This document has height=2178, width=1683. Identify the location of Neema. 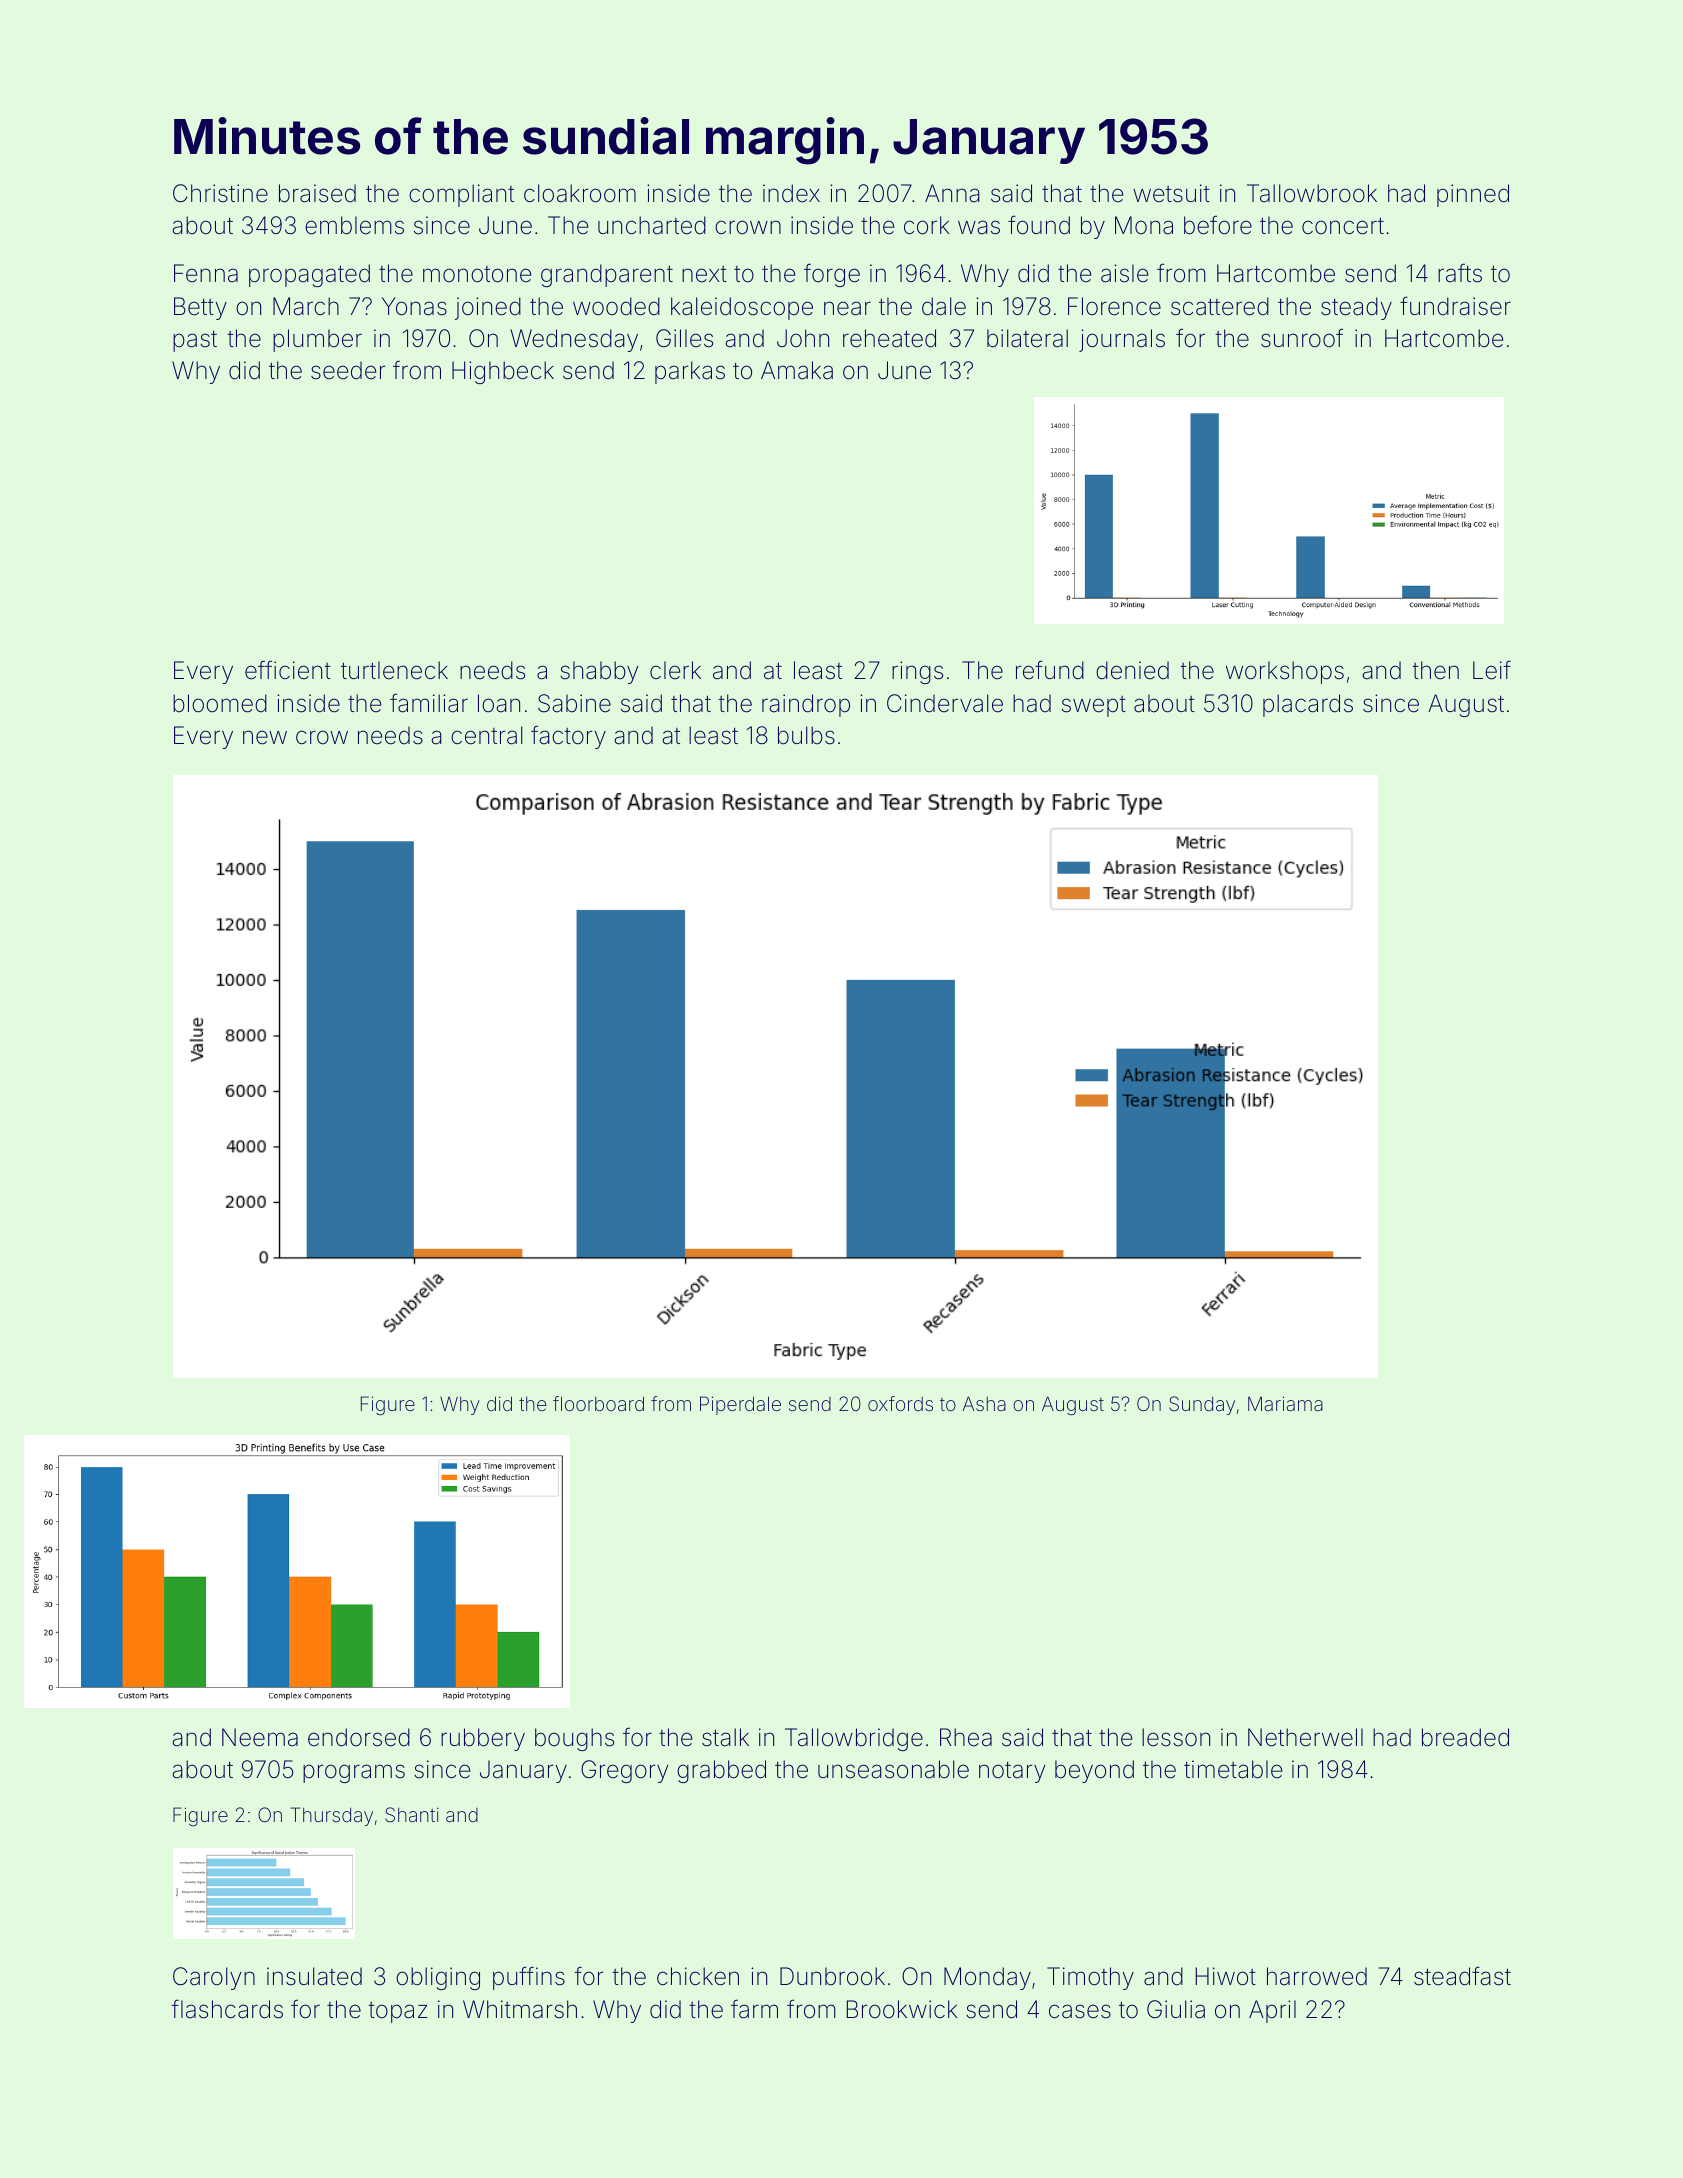
(260, 1737).
